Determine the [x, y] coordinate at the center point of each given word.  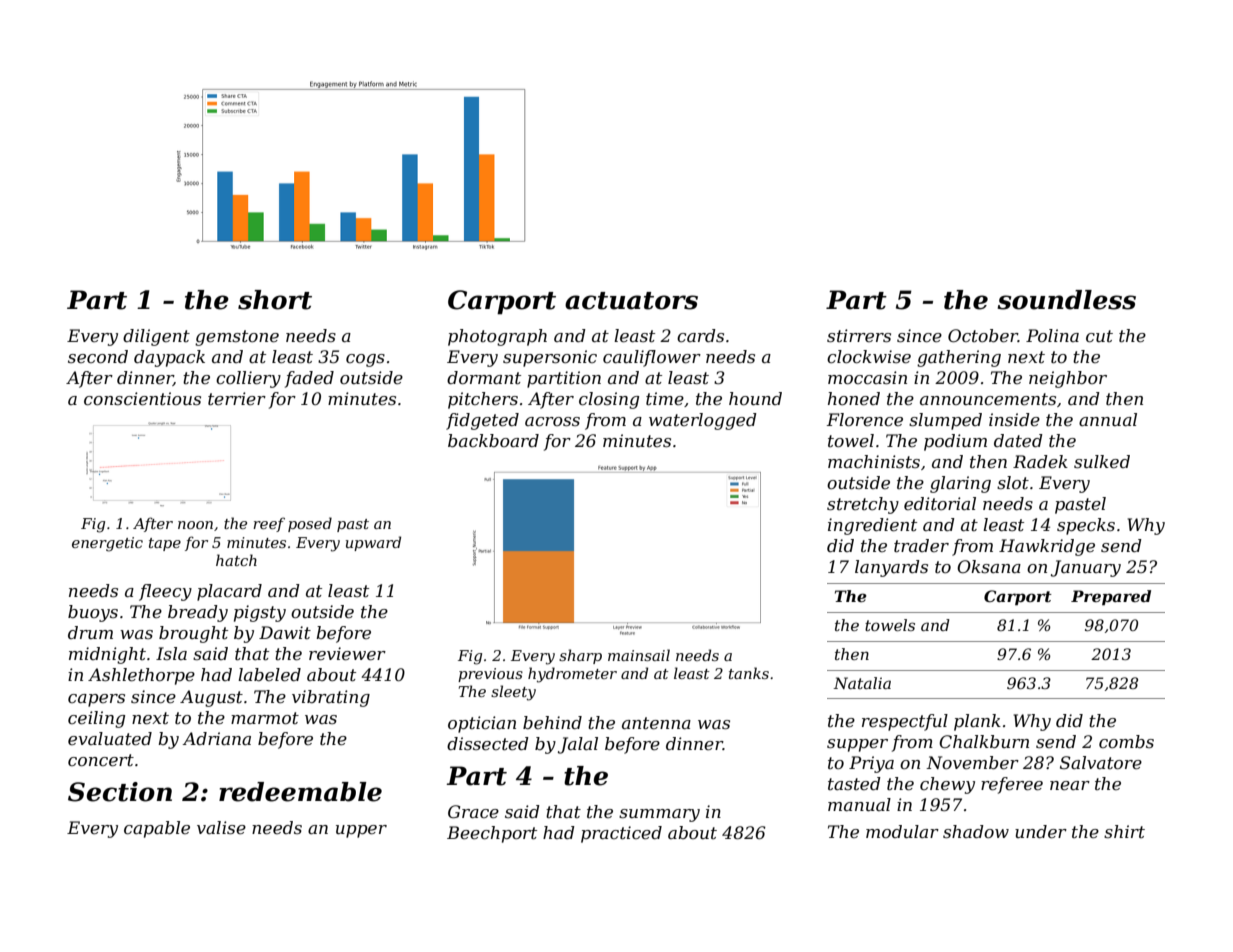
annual [1108, 419]
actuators [631, 301]
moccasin [867, 378]
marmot [265, 718]
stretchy [863, 505]
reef [269, 524]
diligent [156, 337]
